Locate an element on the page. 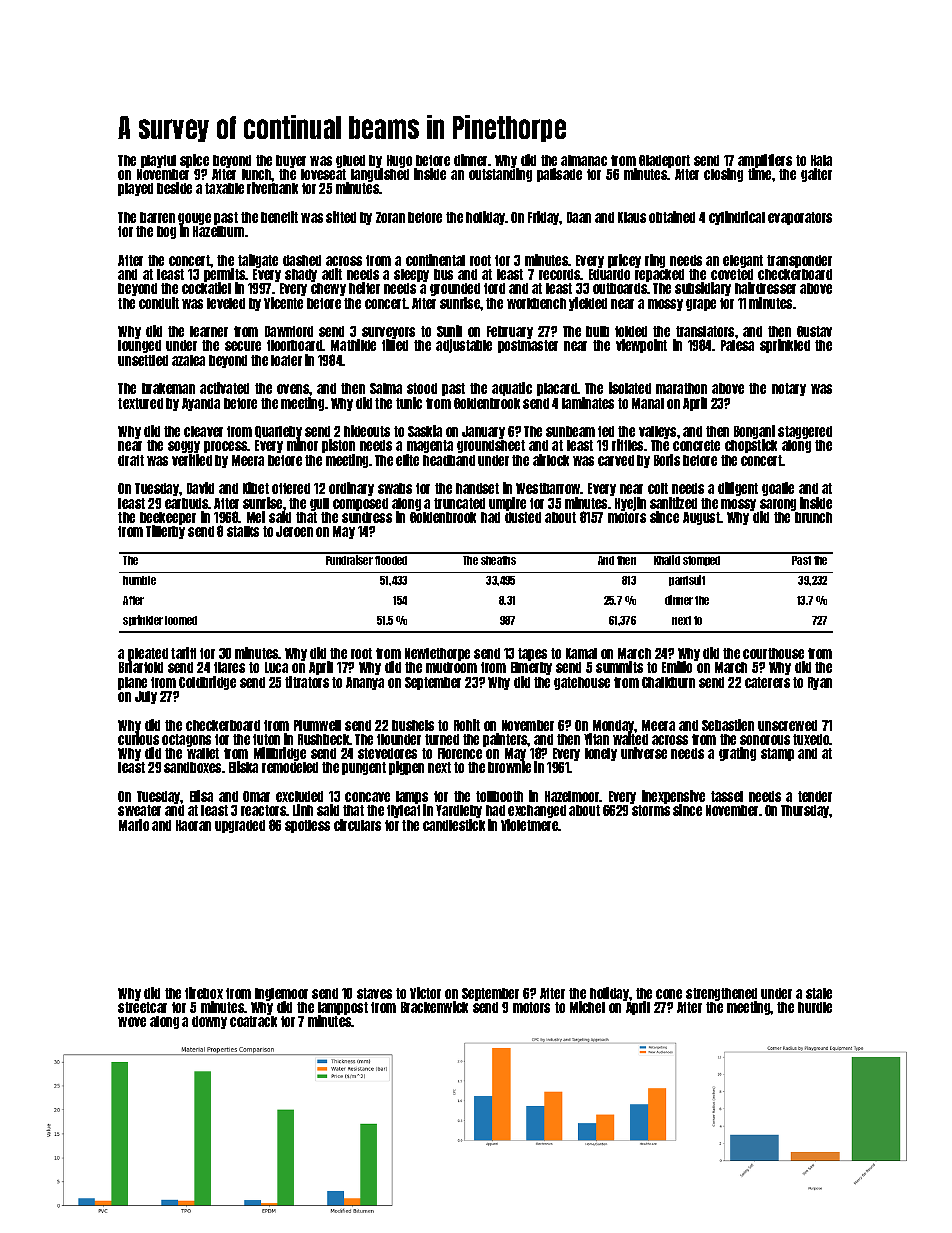 The height and width of the document is (1233, 952). loafer is located at coordinates (286, 360).
